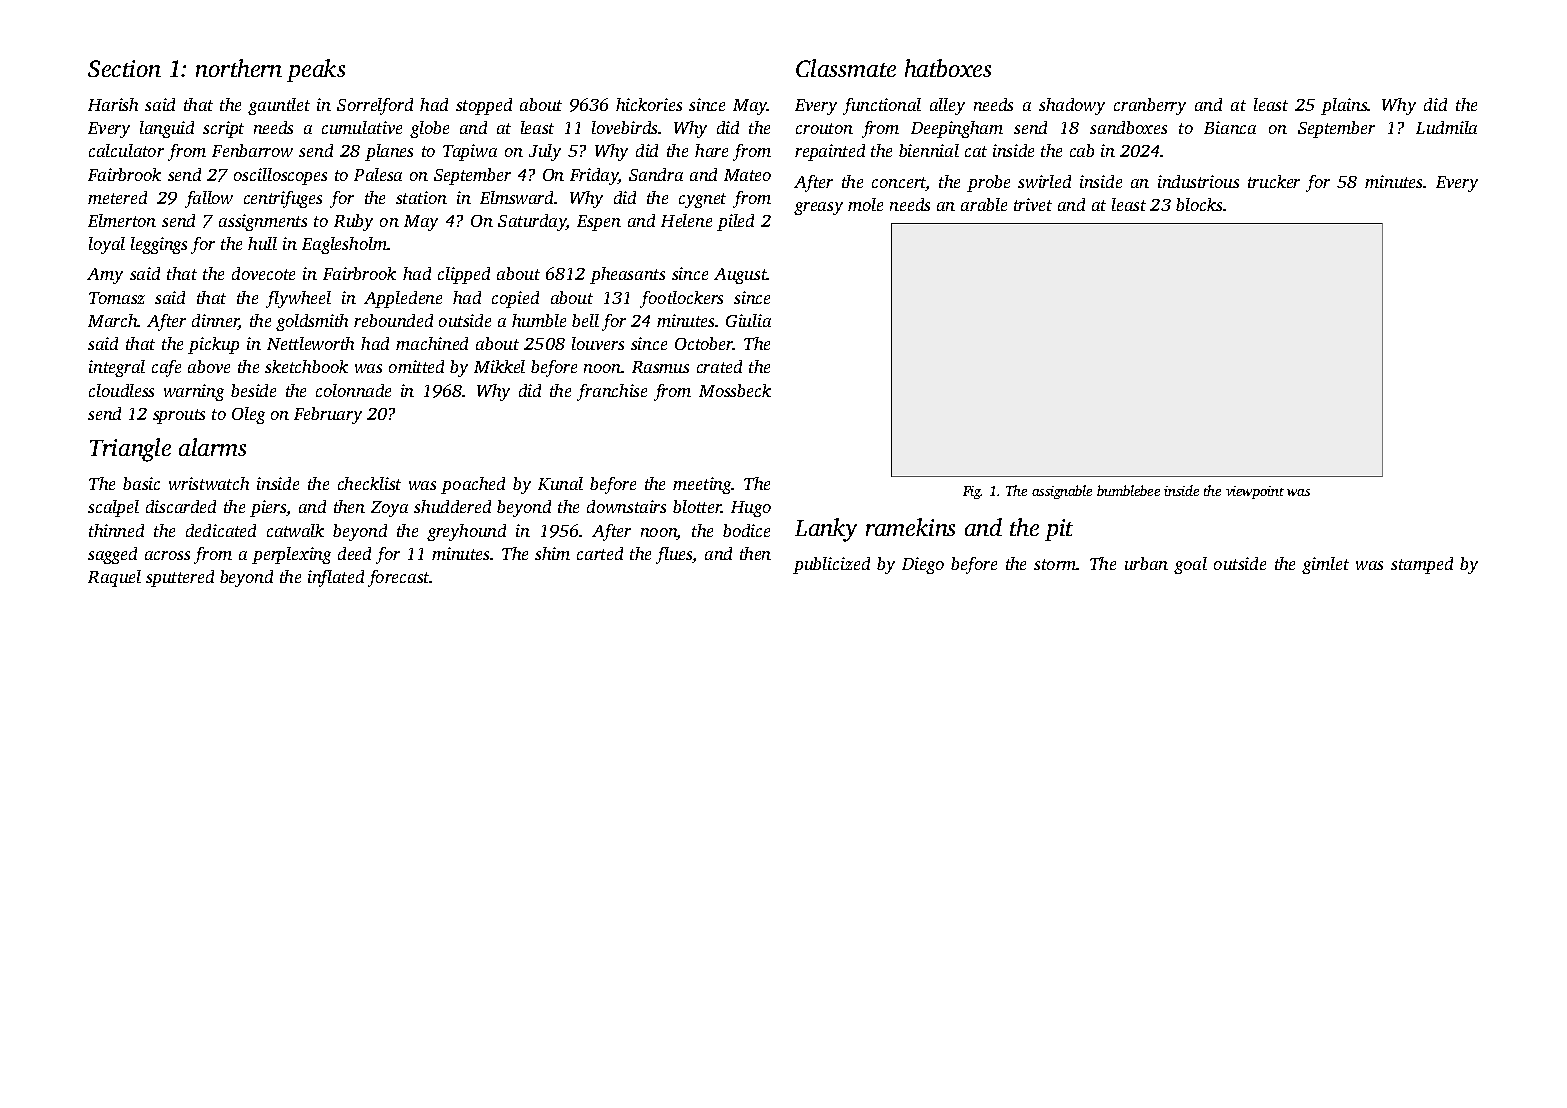 The width and height of the screenshot is (1567, 1108). I want to click on Raquel, so click(114, 578).
